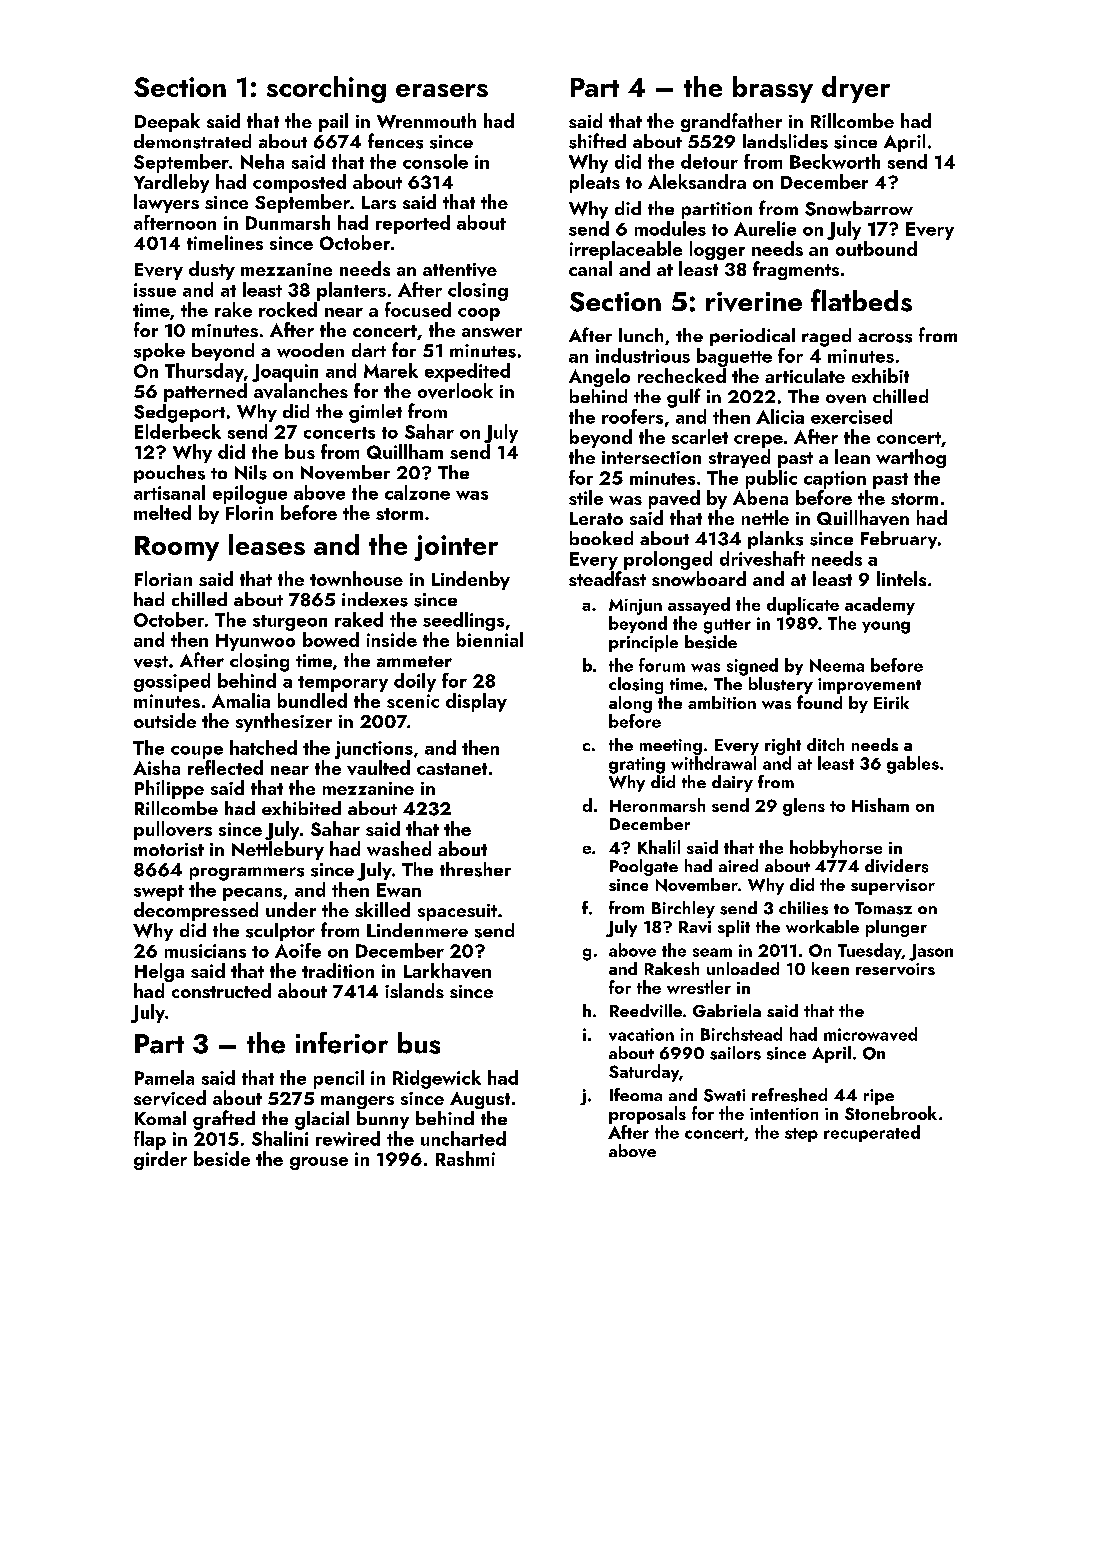 The height and width of the screenshot is (1553, 1093). Describe the element at coordinates (896, 928) in the screenshot. I see `plunger` at that location.
